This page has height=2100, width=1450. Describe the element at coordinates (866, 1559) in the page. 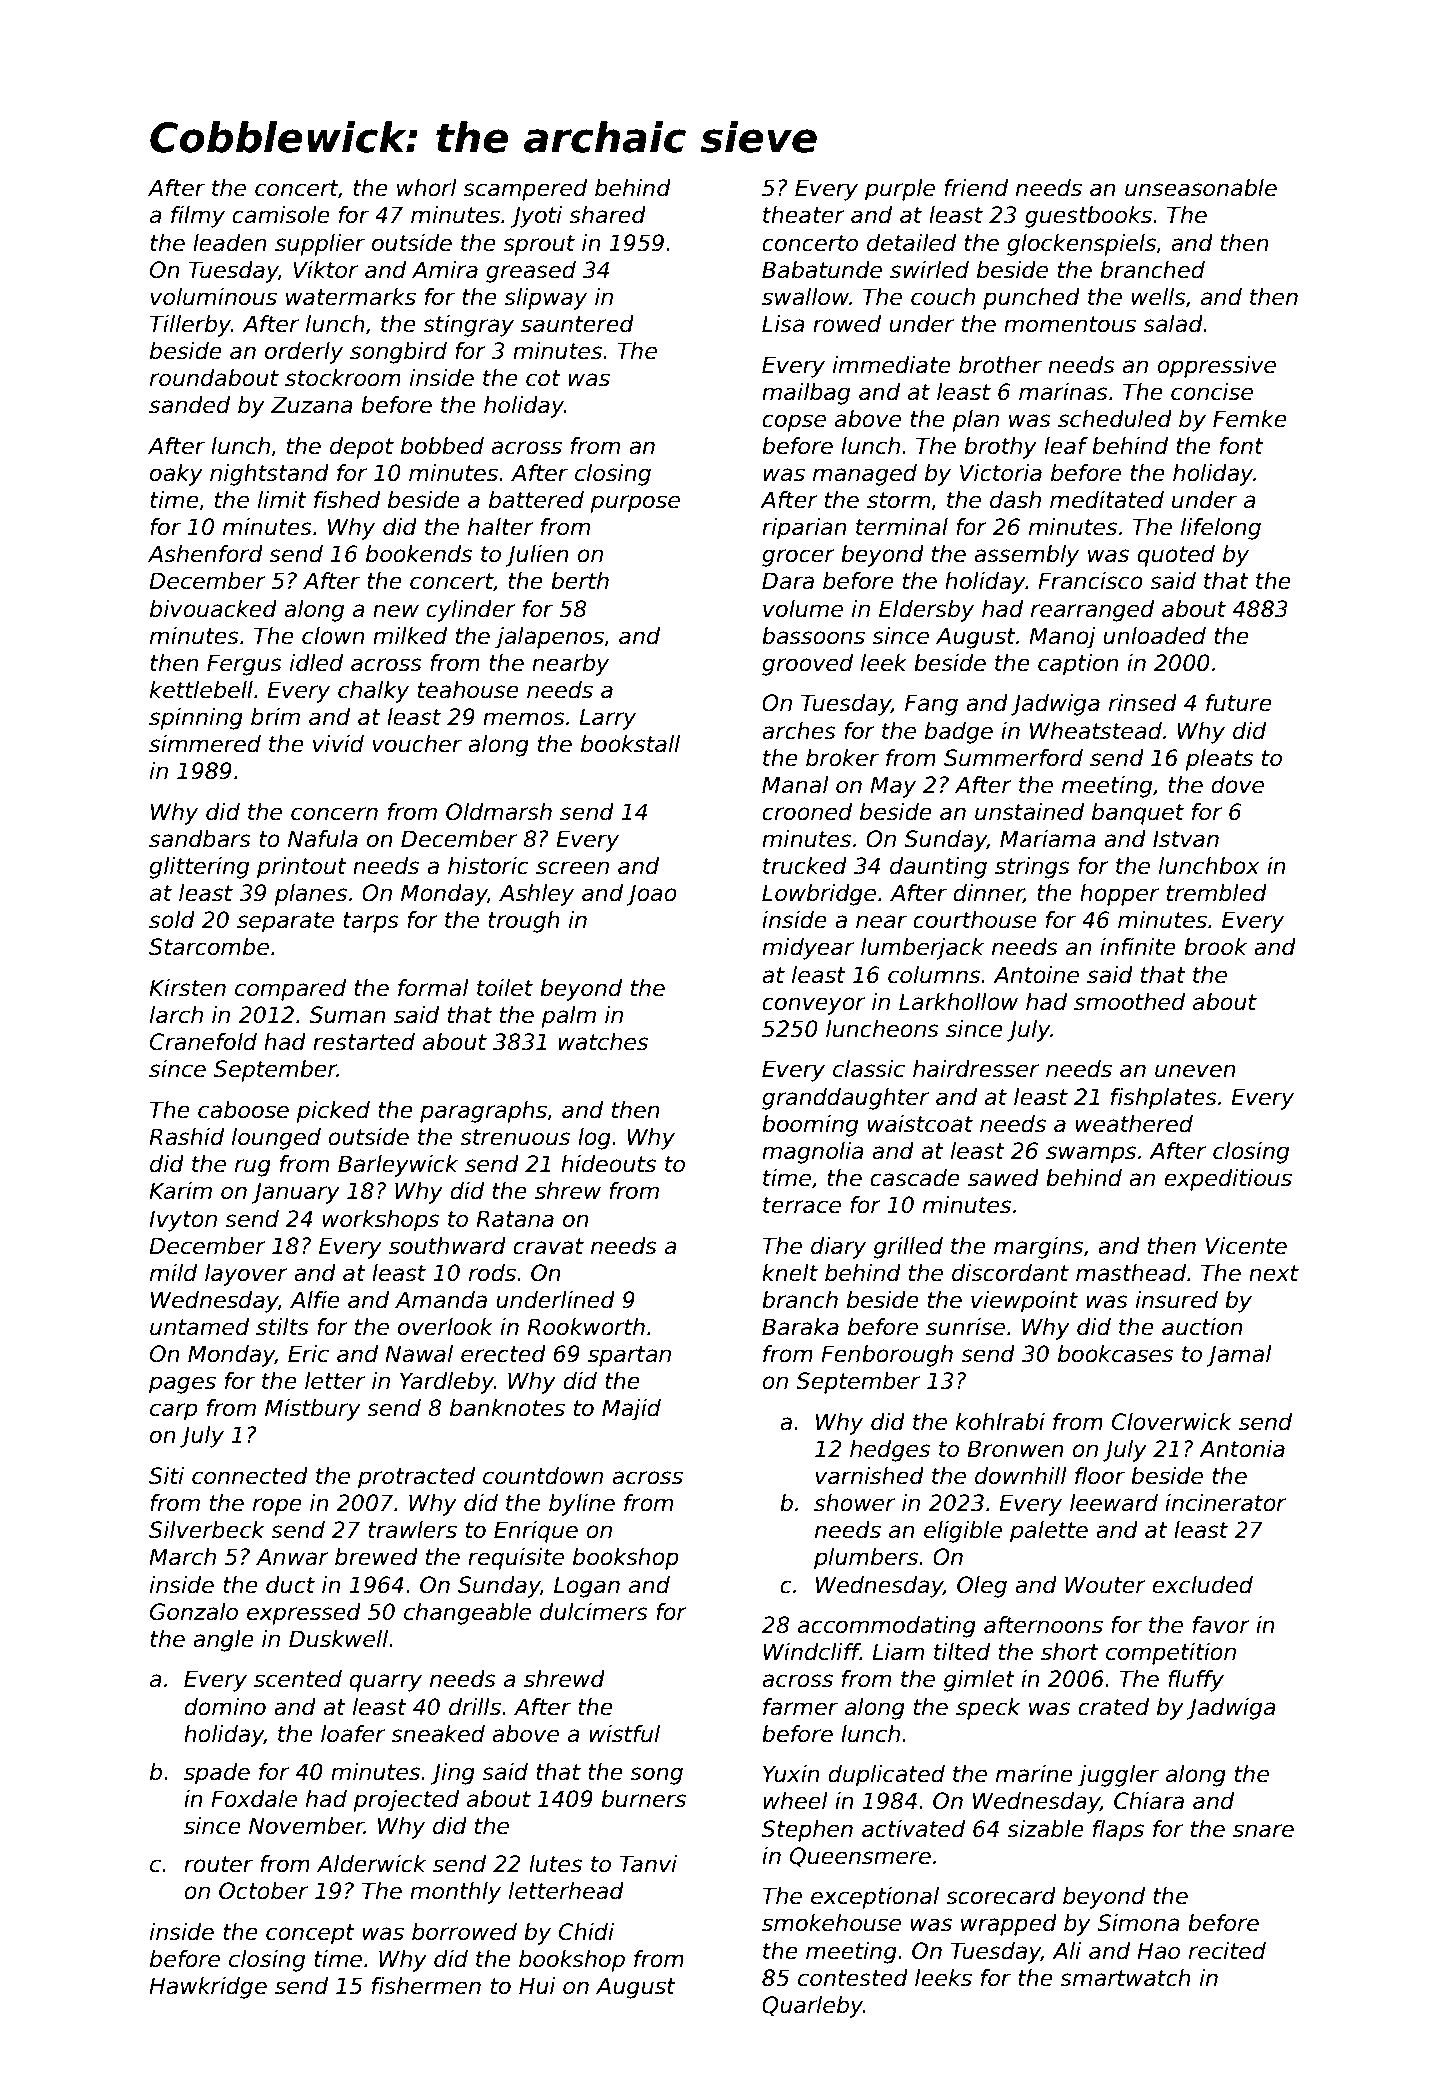

I see `plumbers` at that location.
